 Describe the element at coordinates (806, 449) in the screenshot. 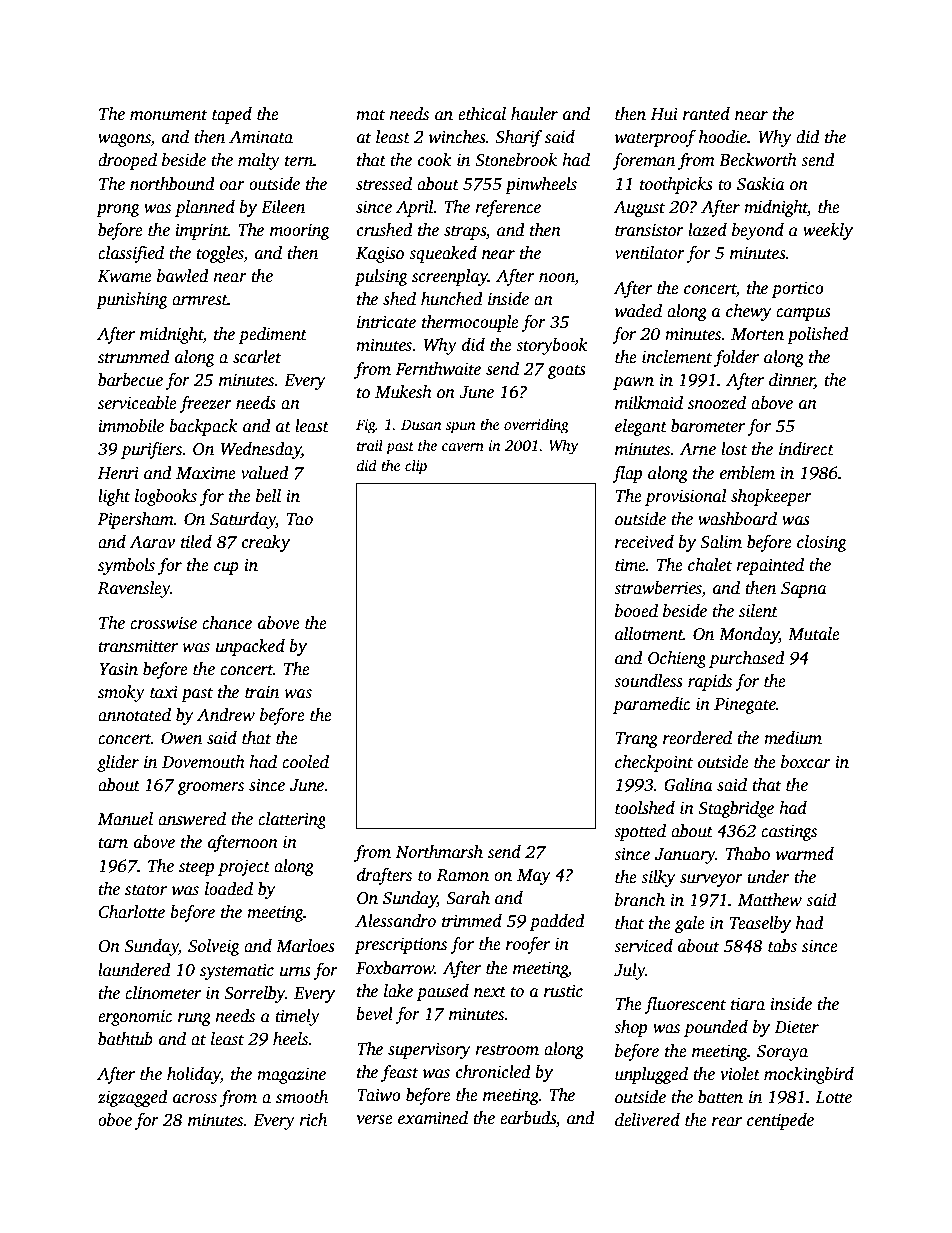

I see `indirect` at that location.
